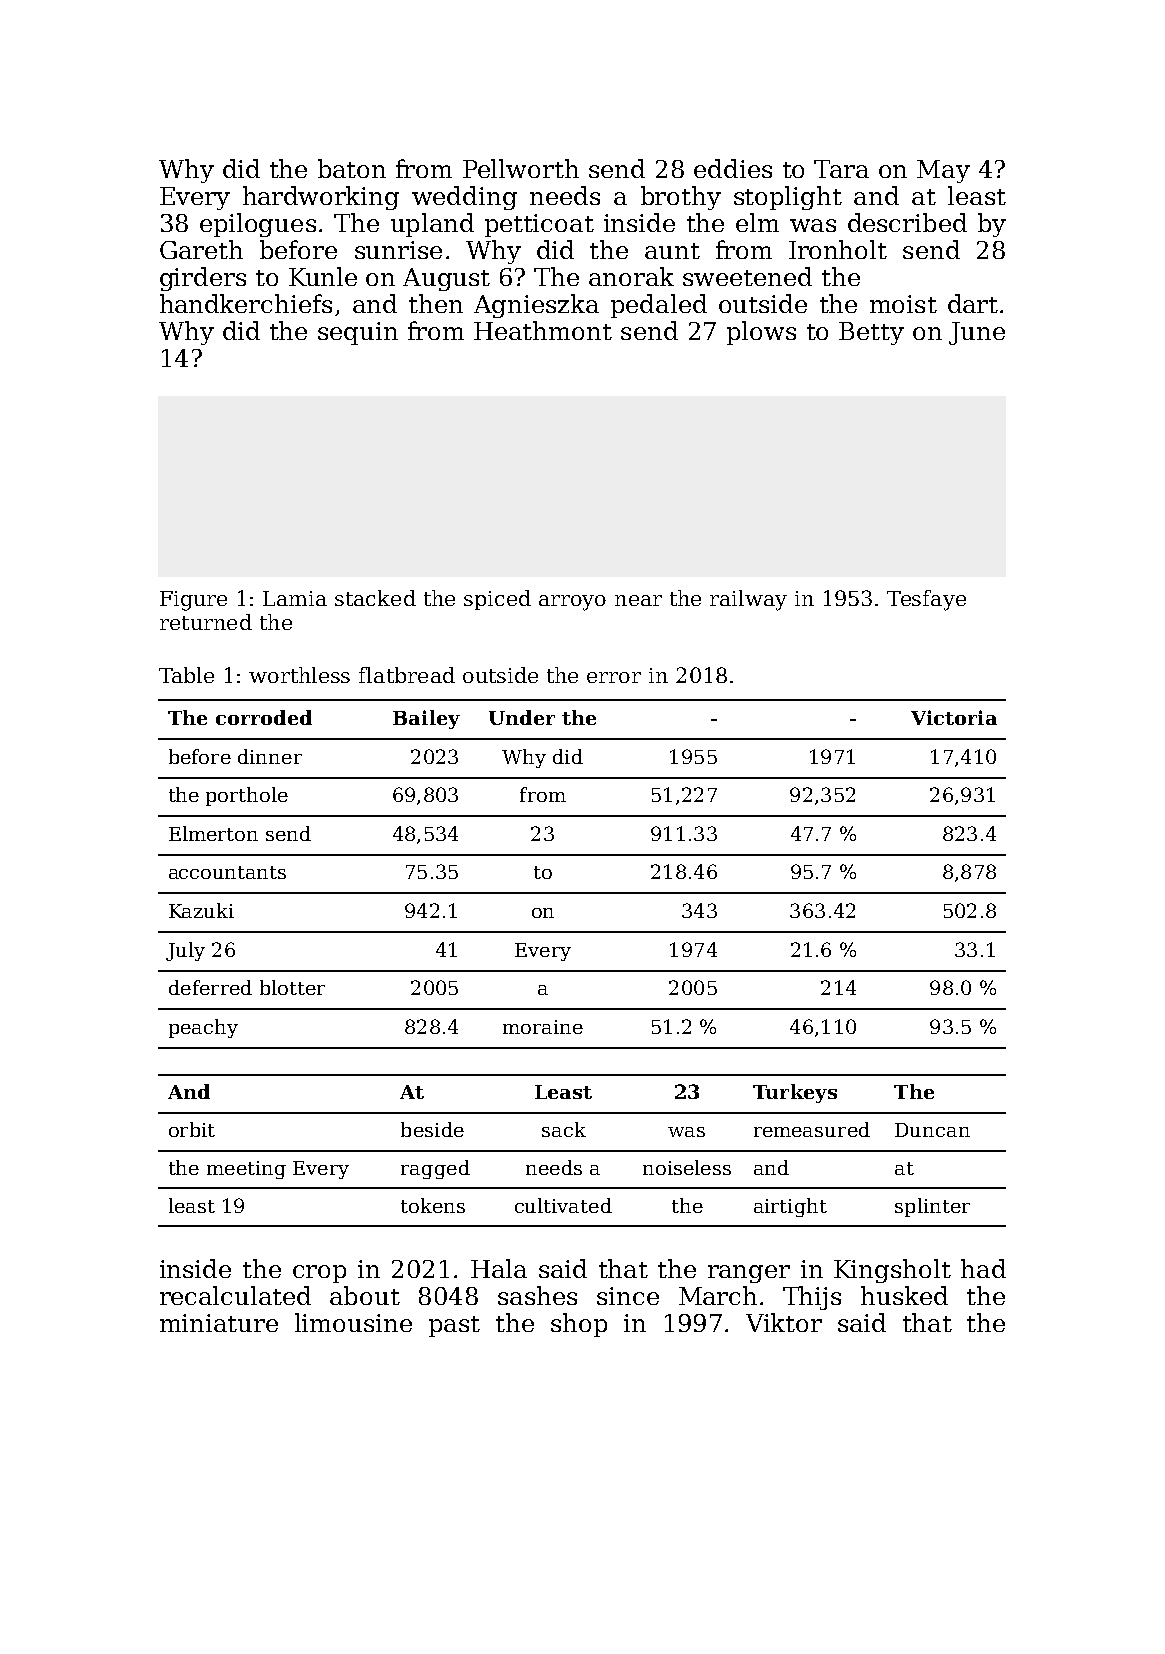 This screenshot has width=1165, height=1654. What do you see at coordinates (926, 600) in the screenshot?
I see `Tesfaye` at bounding box center [926, 600].
